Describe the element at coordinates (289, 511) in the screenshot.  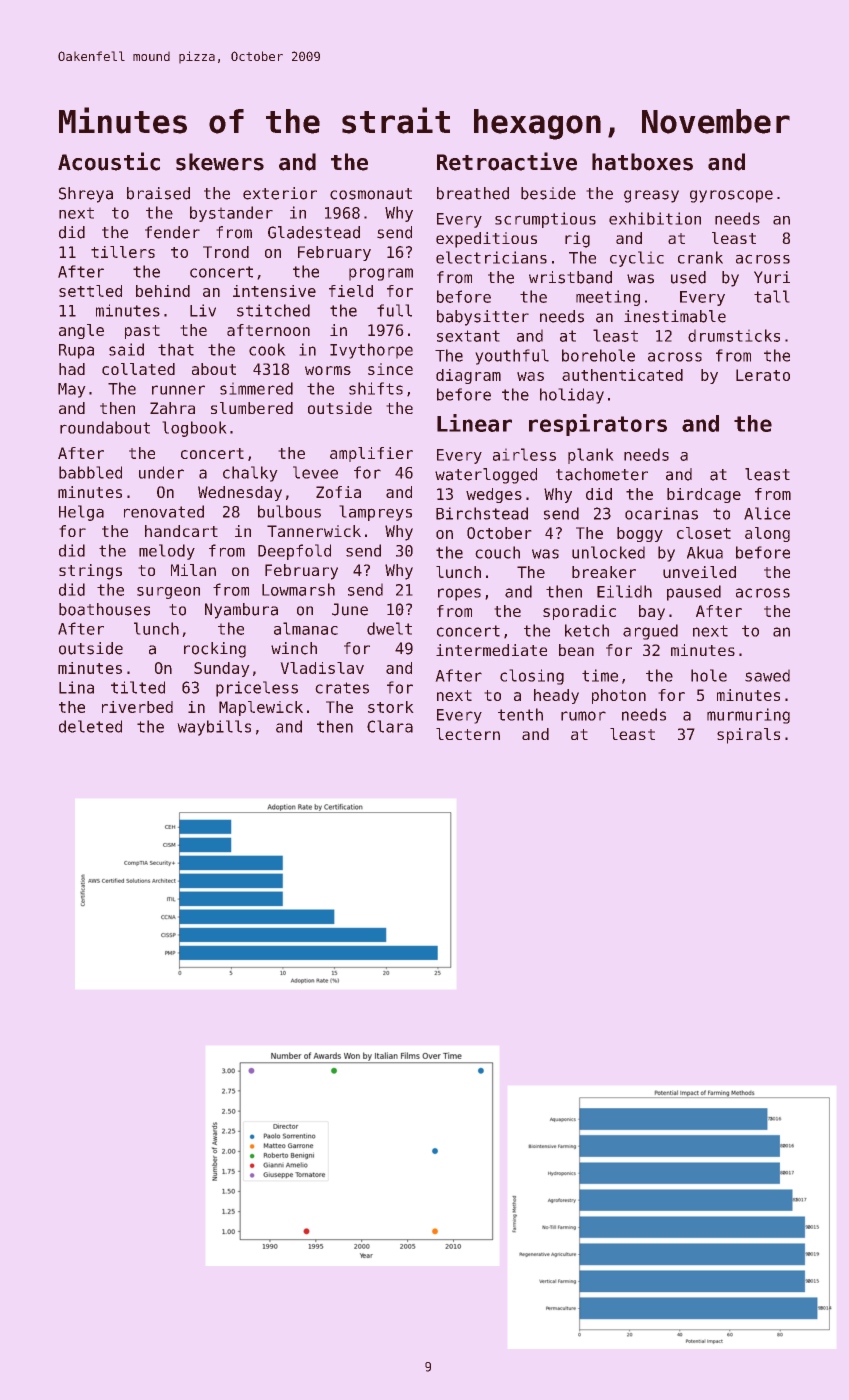
I see `bulbous` at that location.
